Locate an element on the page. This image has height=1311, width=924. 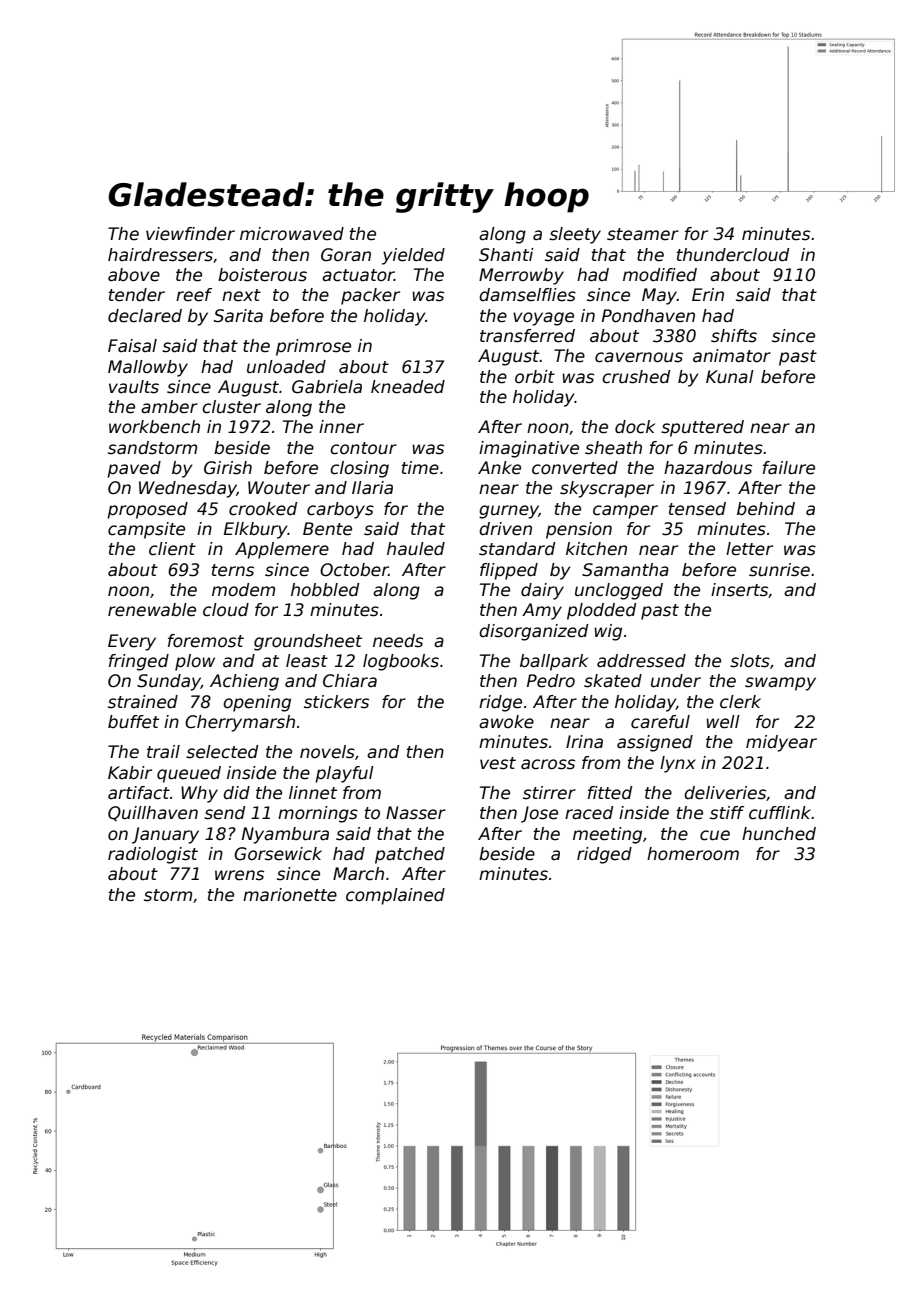
marionette is located at coordinates (290, 895).
